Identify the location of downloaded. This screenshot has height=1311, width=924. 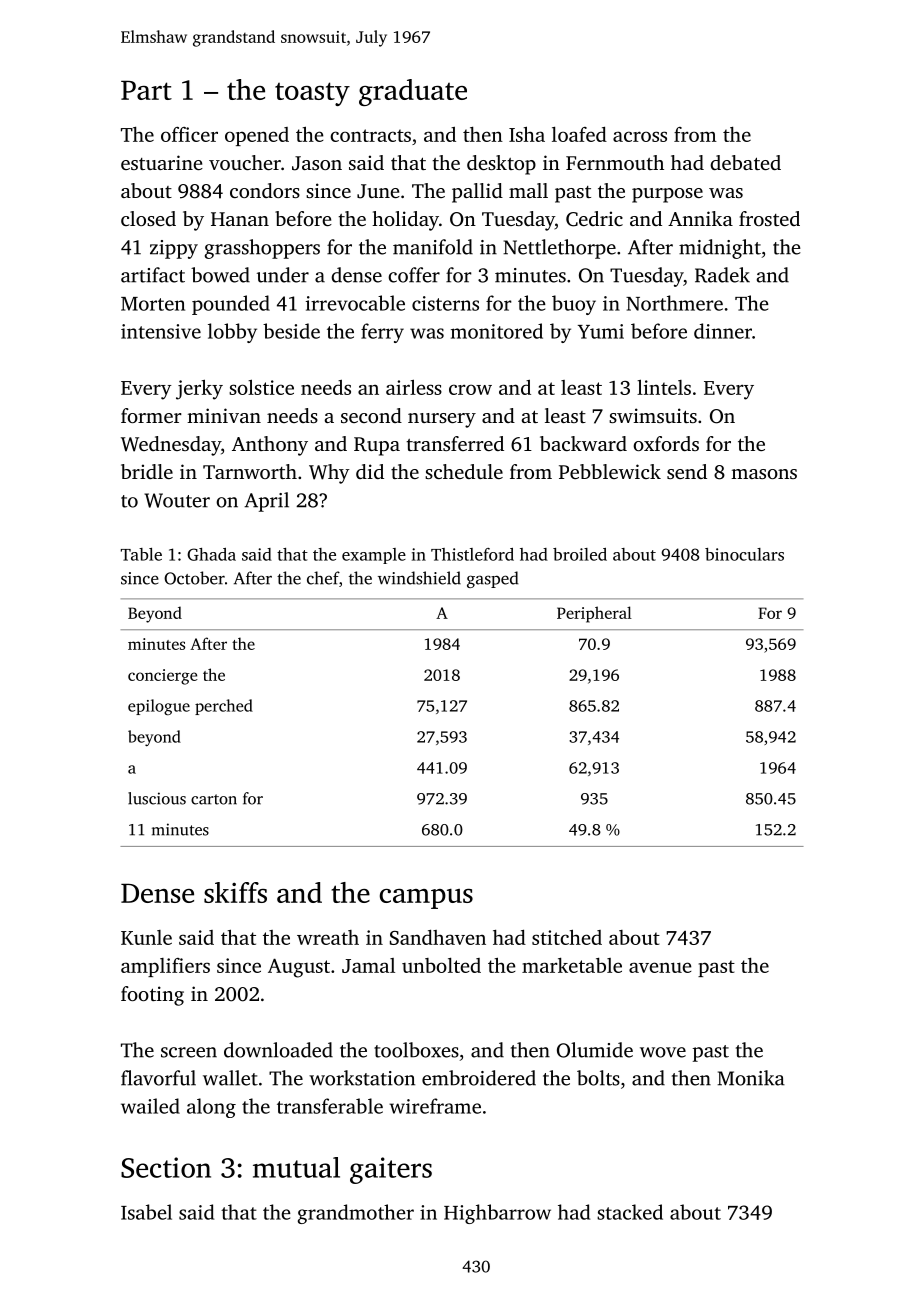
(278, 1050).
